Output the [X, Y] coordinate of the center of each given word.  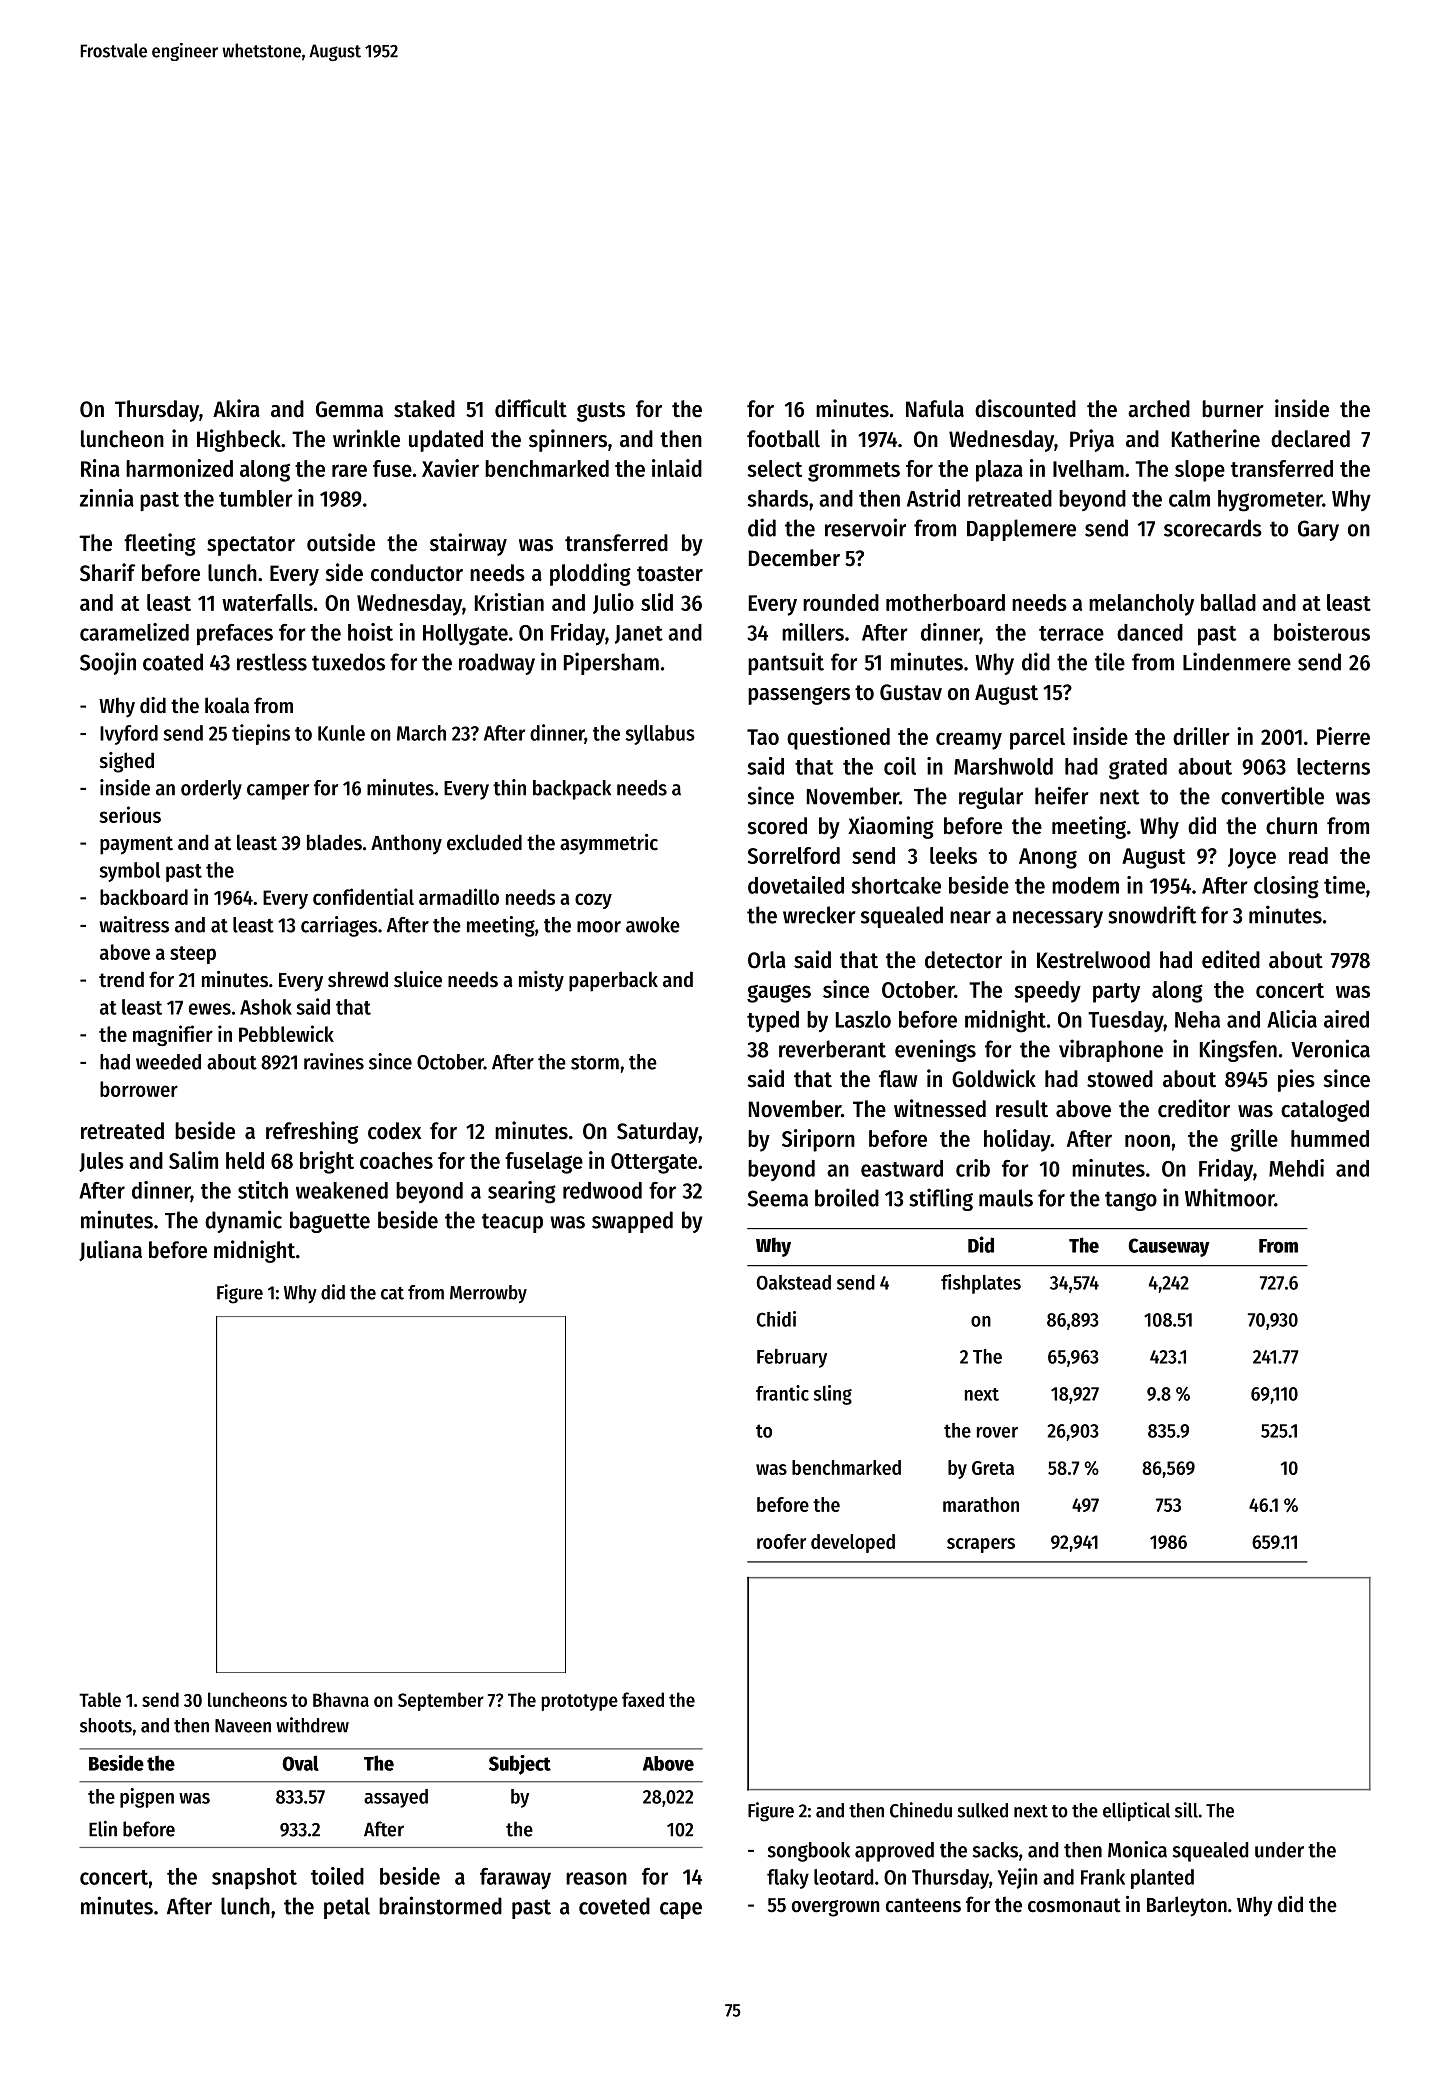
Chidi [776, 1319]
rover [997, 1432]
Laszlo [863, 1019]
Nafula [935, 409]
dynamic [243, 1221]
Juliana [110, 1250]
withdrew [312, 1725]
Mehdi [1296, 1168]
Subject [520, 1765]
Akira [236, 408]
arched [1159, 409]
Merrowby [488, 1294]
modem [1085, 885]
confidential [363, 896]
